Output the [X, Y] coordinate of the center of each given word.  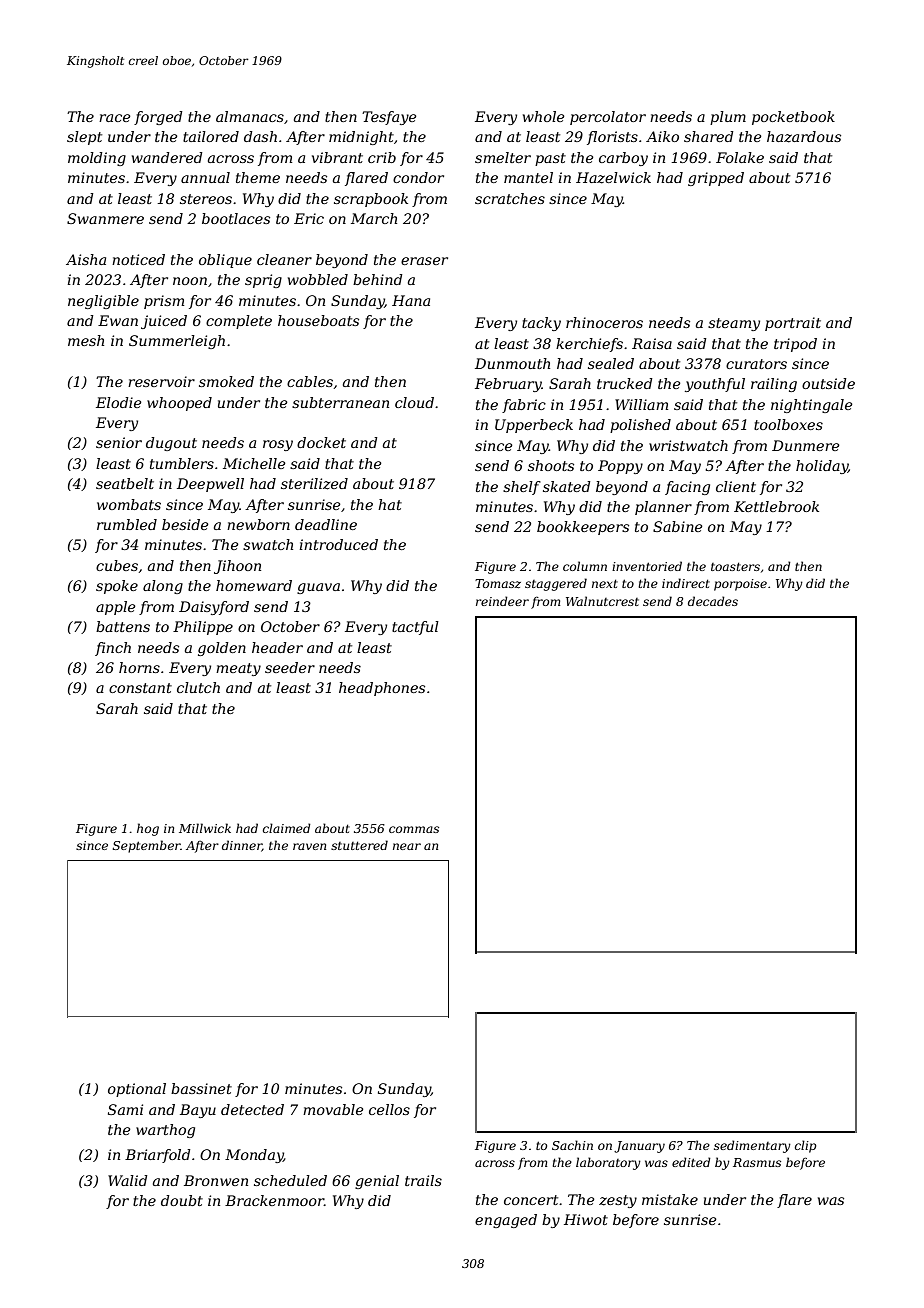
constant [140, 688]
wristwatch [688, 445]
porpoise [740, 585]
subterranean [340, 402]
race [115, 118]
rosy [278, 445]
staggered [556, 584]
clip [806, 1146]
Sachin [572, 1145]
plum [728, 118]
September [147, 846]
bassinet [201, 1088]
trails [423, 1180]
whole [544, 116]
